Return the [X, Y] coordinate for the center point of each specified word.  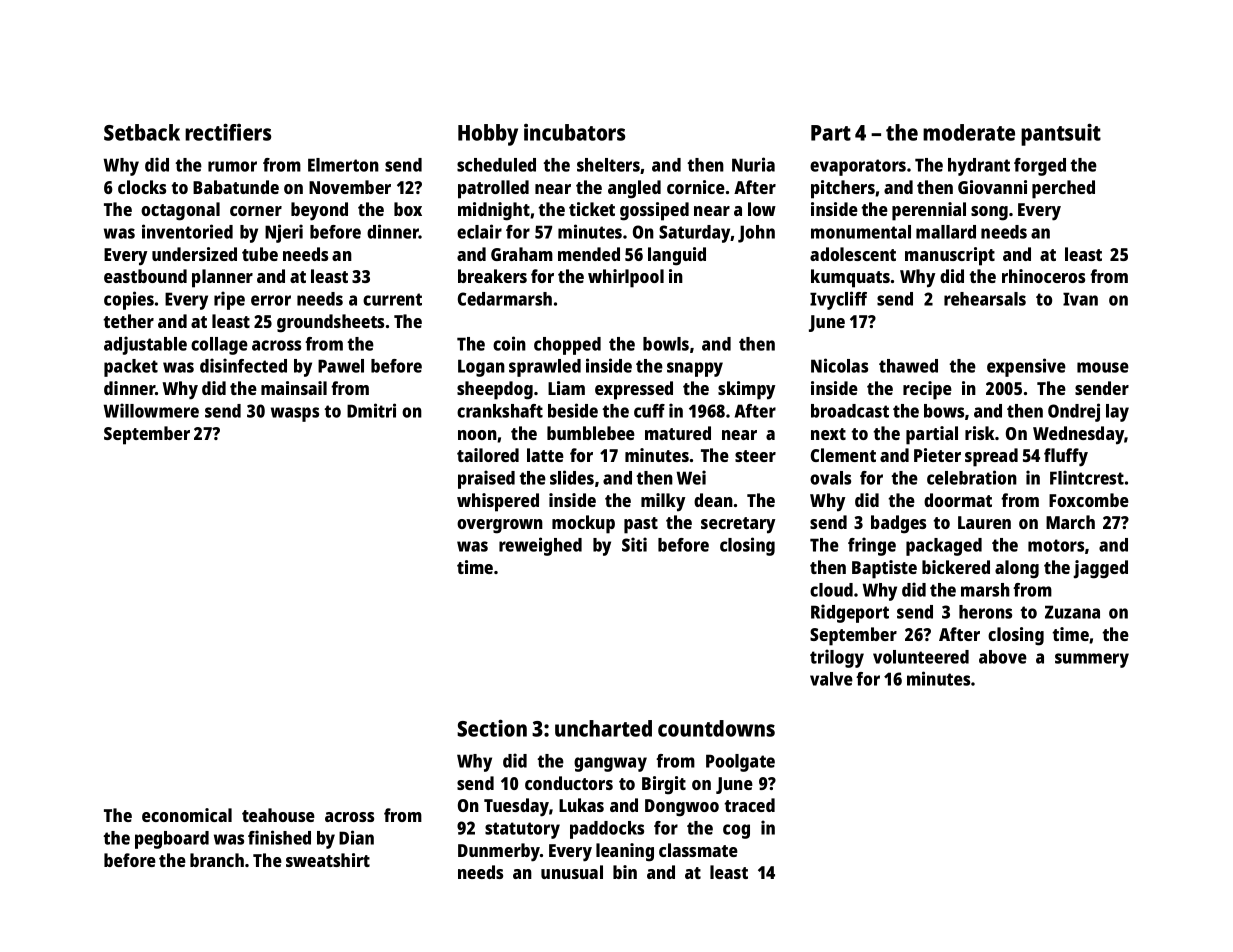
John [756, 234]
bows [944, 411]
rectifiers [228, 132]
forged [1040, 167]
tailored [488, 455]
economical [187, 815]
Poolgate [740, 763]
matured [678, 433]
